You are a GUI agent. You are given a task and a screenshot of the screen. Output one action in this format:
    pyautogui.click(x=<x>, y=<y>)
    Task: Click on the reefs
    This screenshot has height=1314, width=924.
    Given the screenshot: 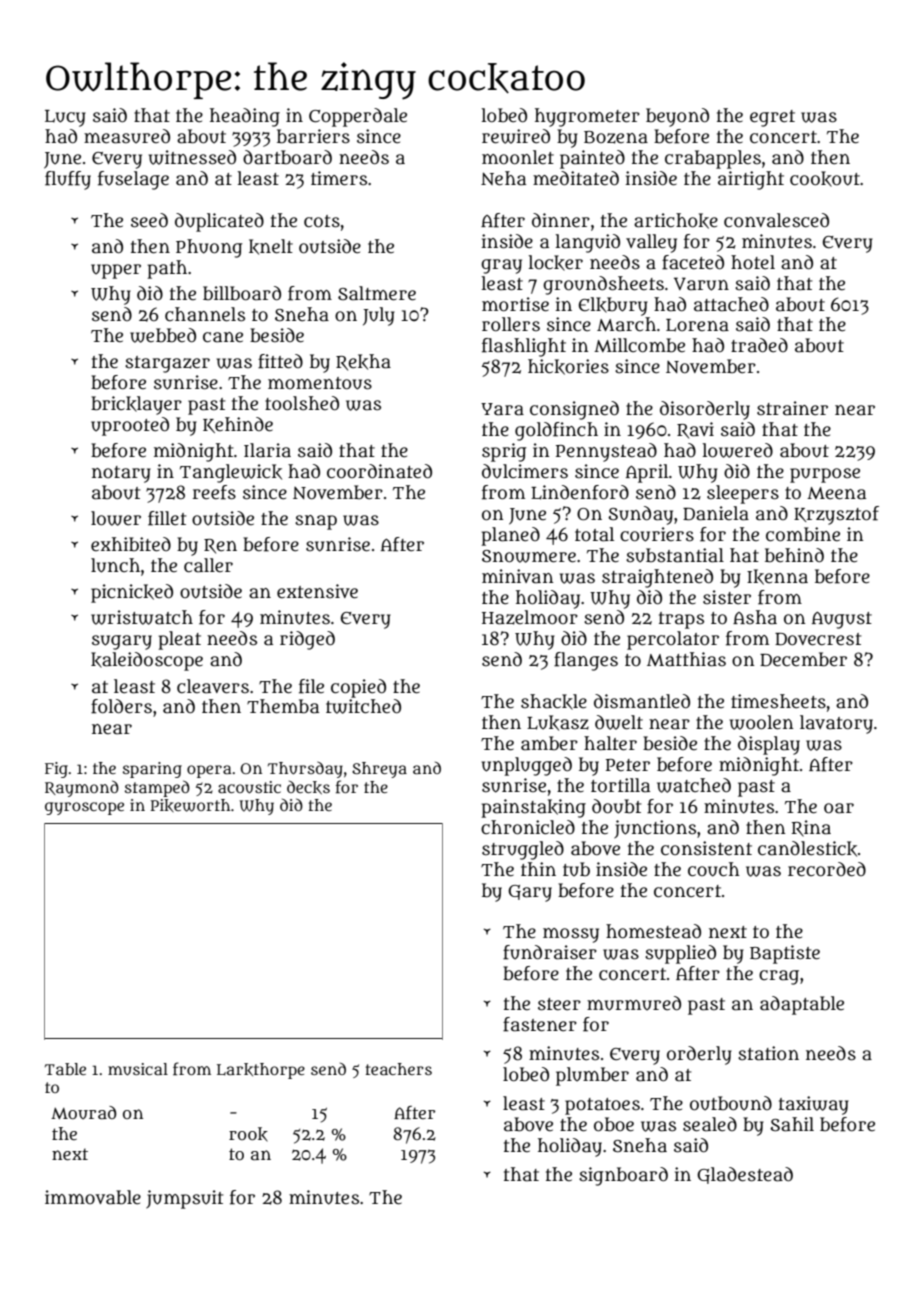 What is the action you would take?
    pyautogui.click(x=214, y=492)
